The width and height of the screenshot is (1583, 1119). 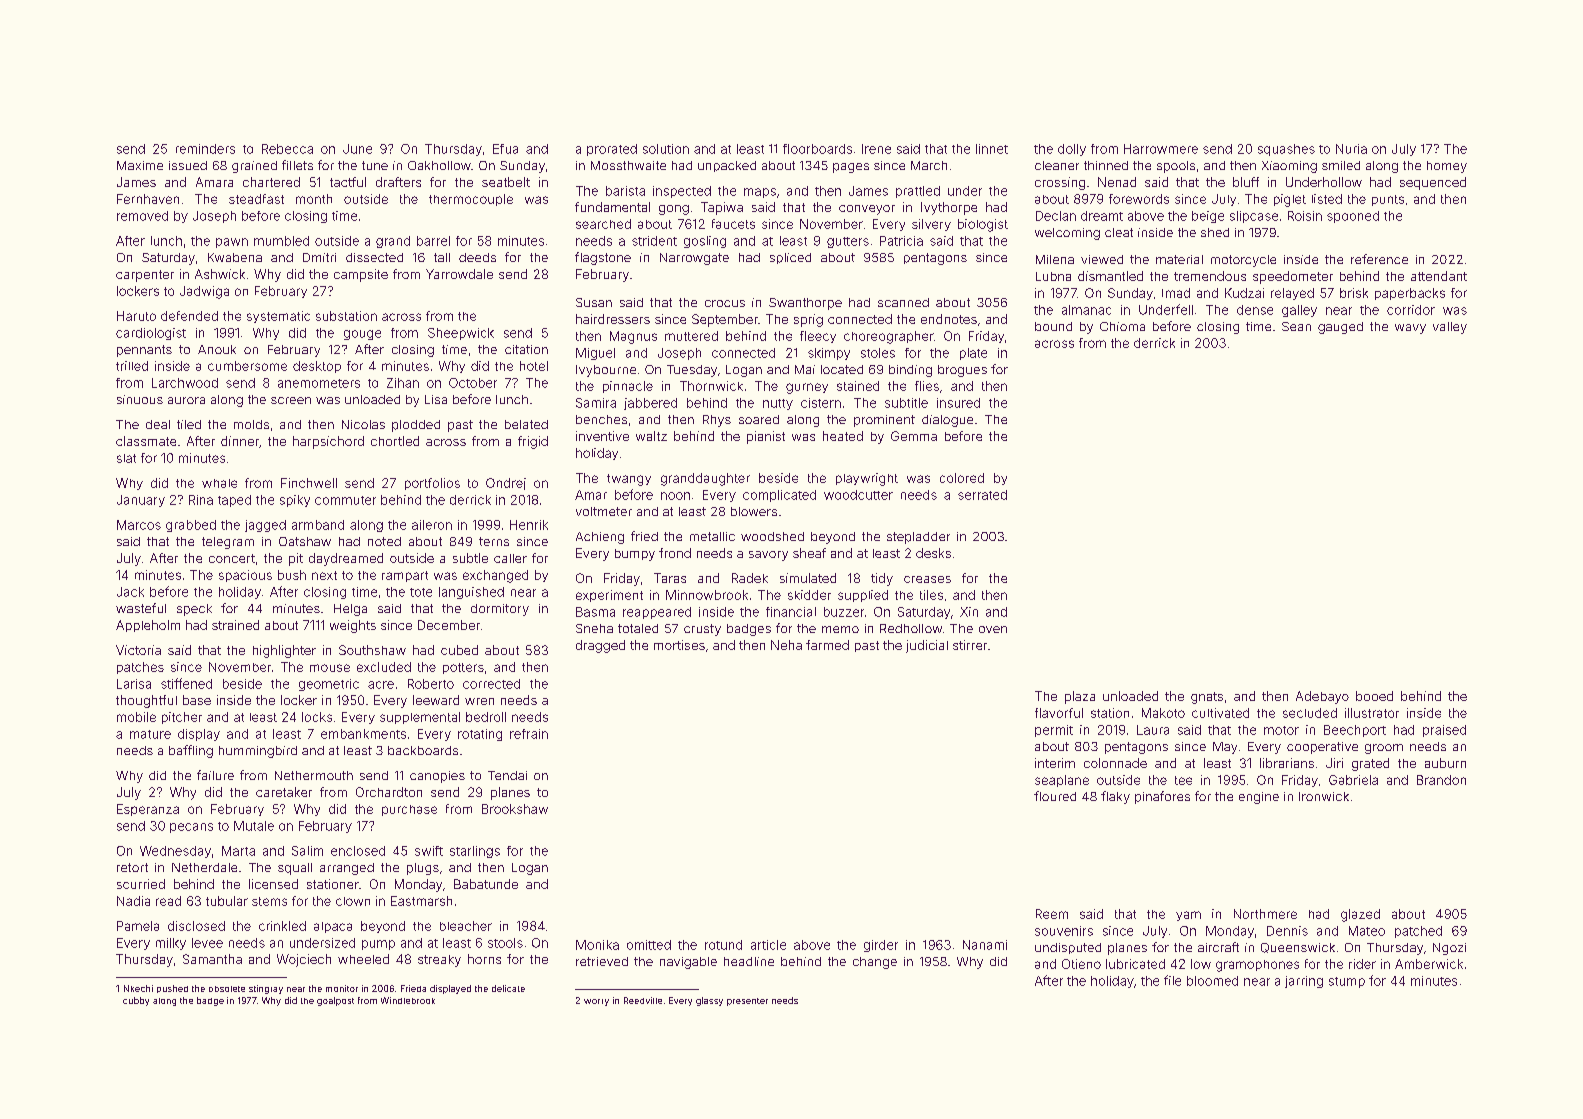 What do you see at coordinates (982, 495) in the screenshot?
I see `serrated` at bounding box center [982, 495].
